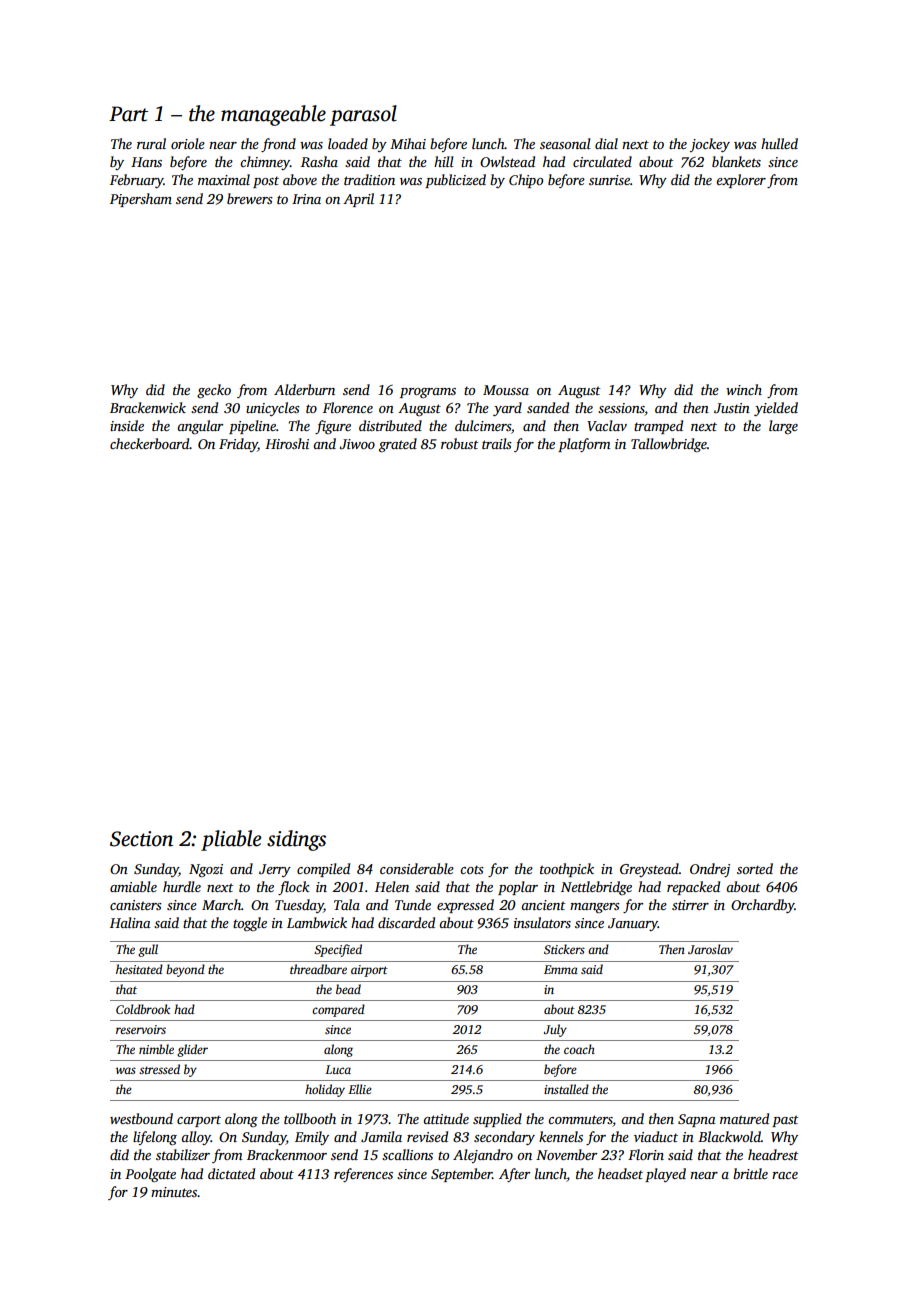 The width and height of the screenshot is (908, 1316). What do you see at coordinates (141, 1029) in the screenshot?
I see `reservoirs` at bounding box center [141, 1029].
